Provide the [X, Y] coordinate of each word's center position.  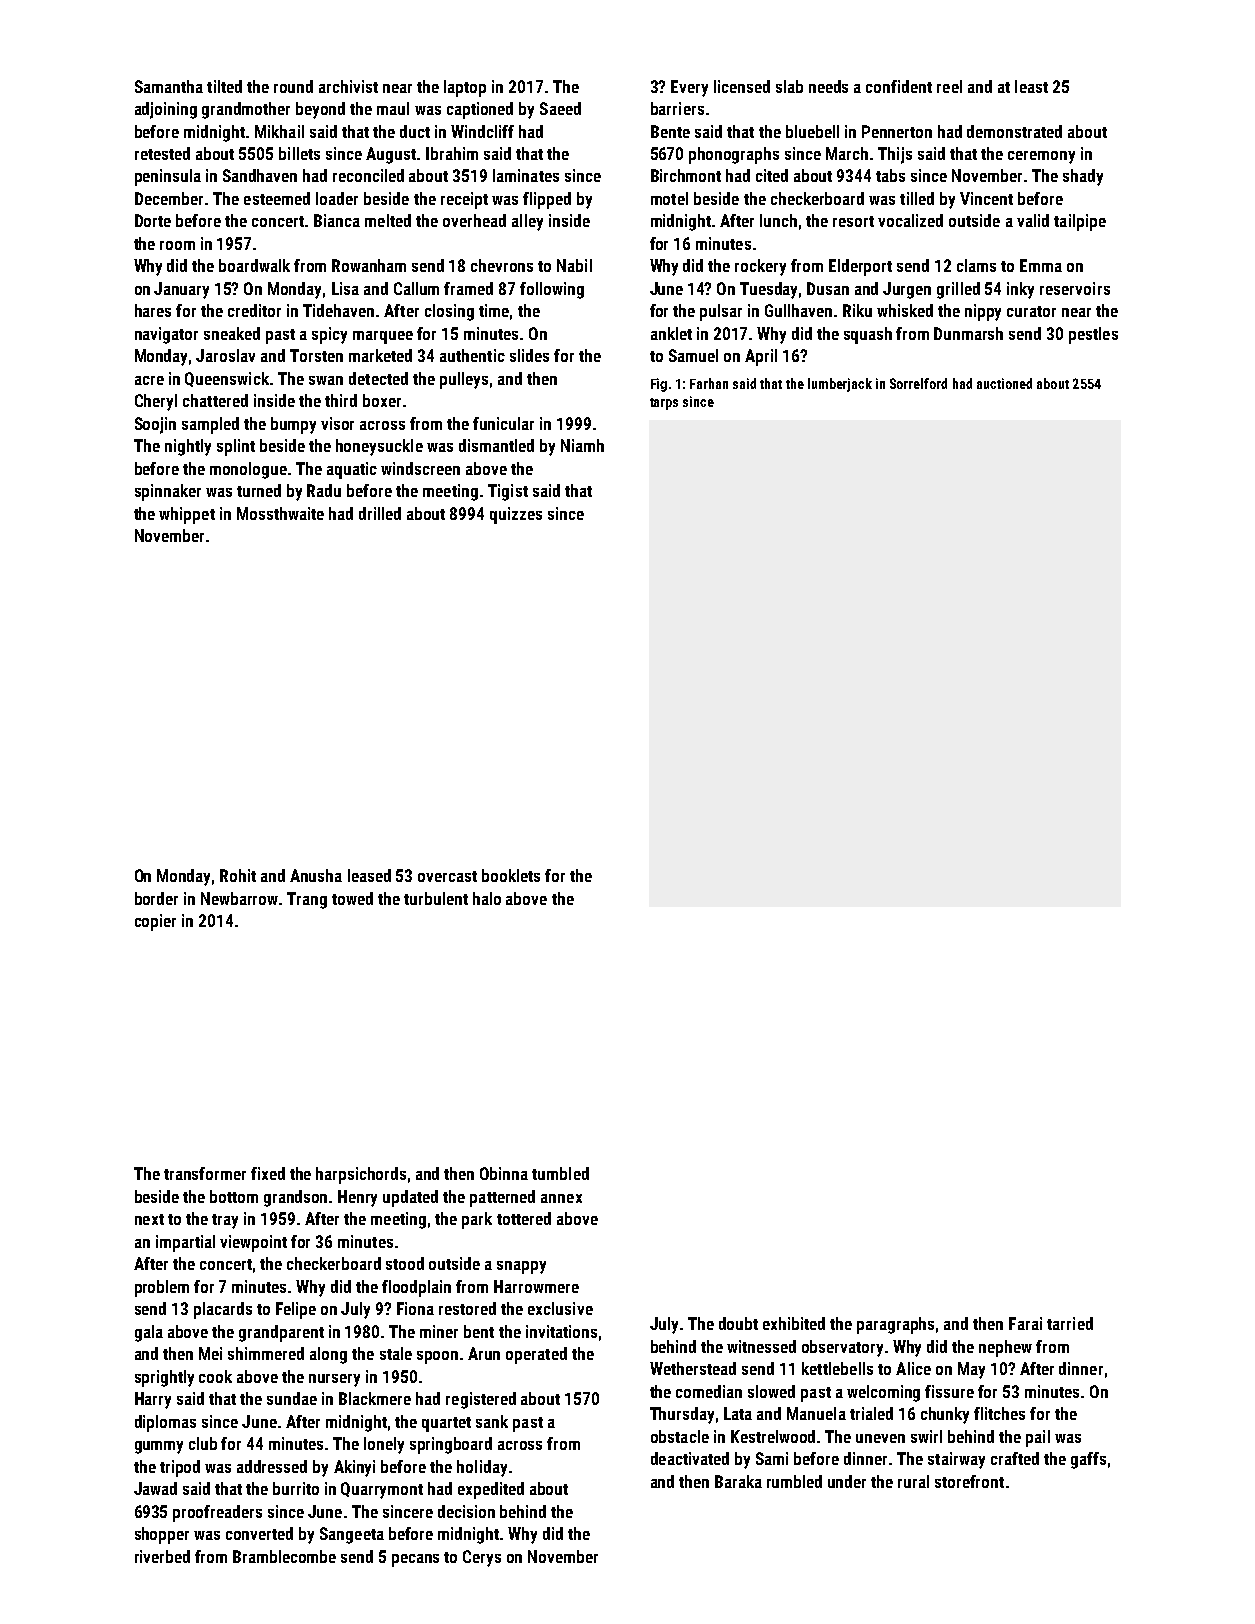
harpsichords [361, 1175]
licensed [742, 86]
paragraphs [895, 1325]
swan [326, 380]
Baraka [738, 1481]
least [1031, 86]
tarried [1070, 1323]
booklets [511, 875]
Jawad [155, 1488]
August [391, 155]
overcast [447, 876]
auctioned [1004, 383]
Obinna [504, 1173]
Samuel [693, 355]
